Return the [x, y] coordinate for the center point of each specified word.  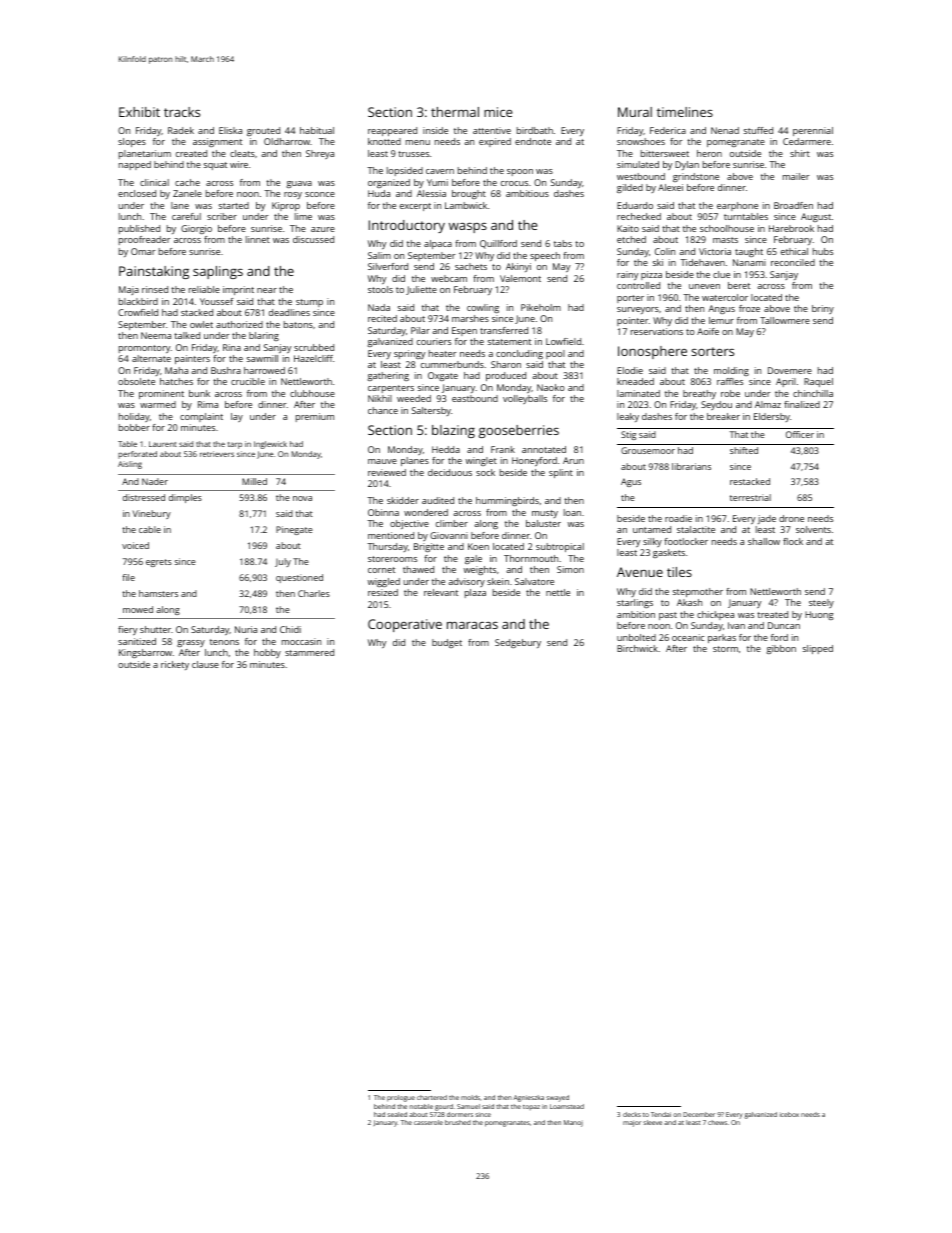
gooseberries [519, 431]
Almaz [768, 404]
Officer [800, 434]
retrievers [217, 454]
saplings [218, 272]
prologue [401, 1098]
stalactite [696, 529]
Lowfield [563, 341]
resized [383, 592]
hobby [267, 653]
